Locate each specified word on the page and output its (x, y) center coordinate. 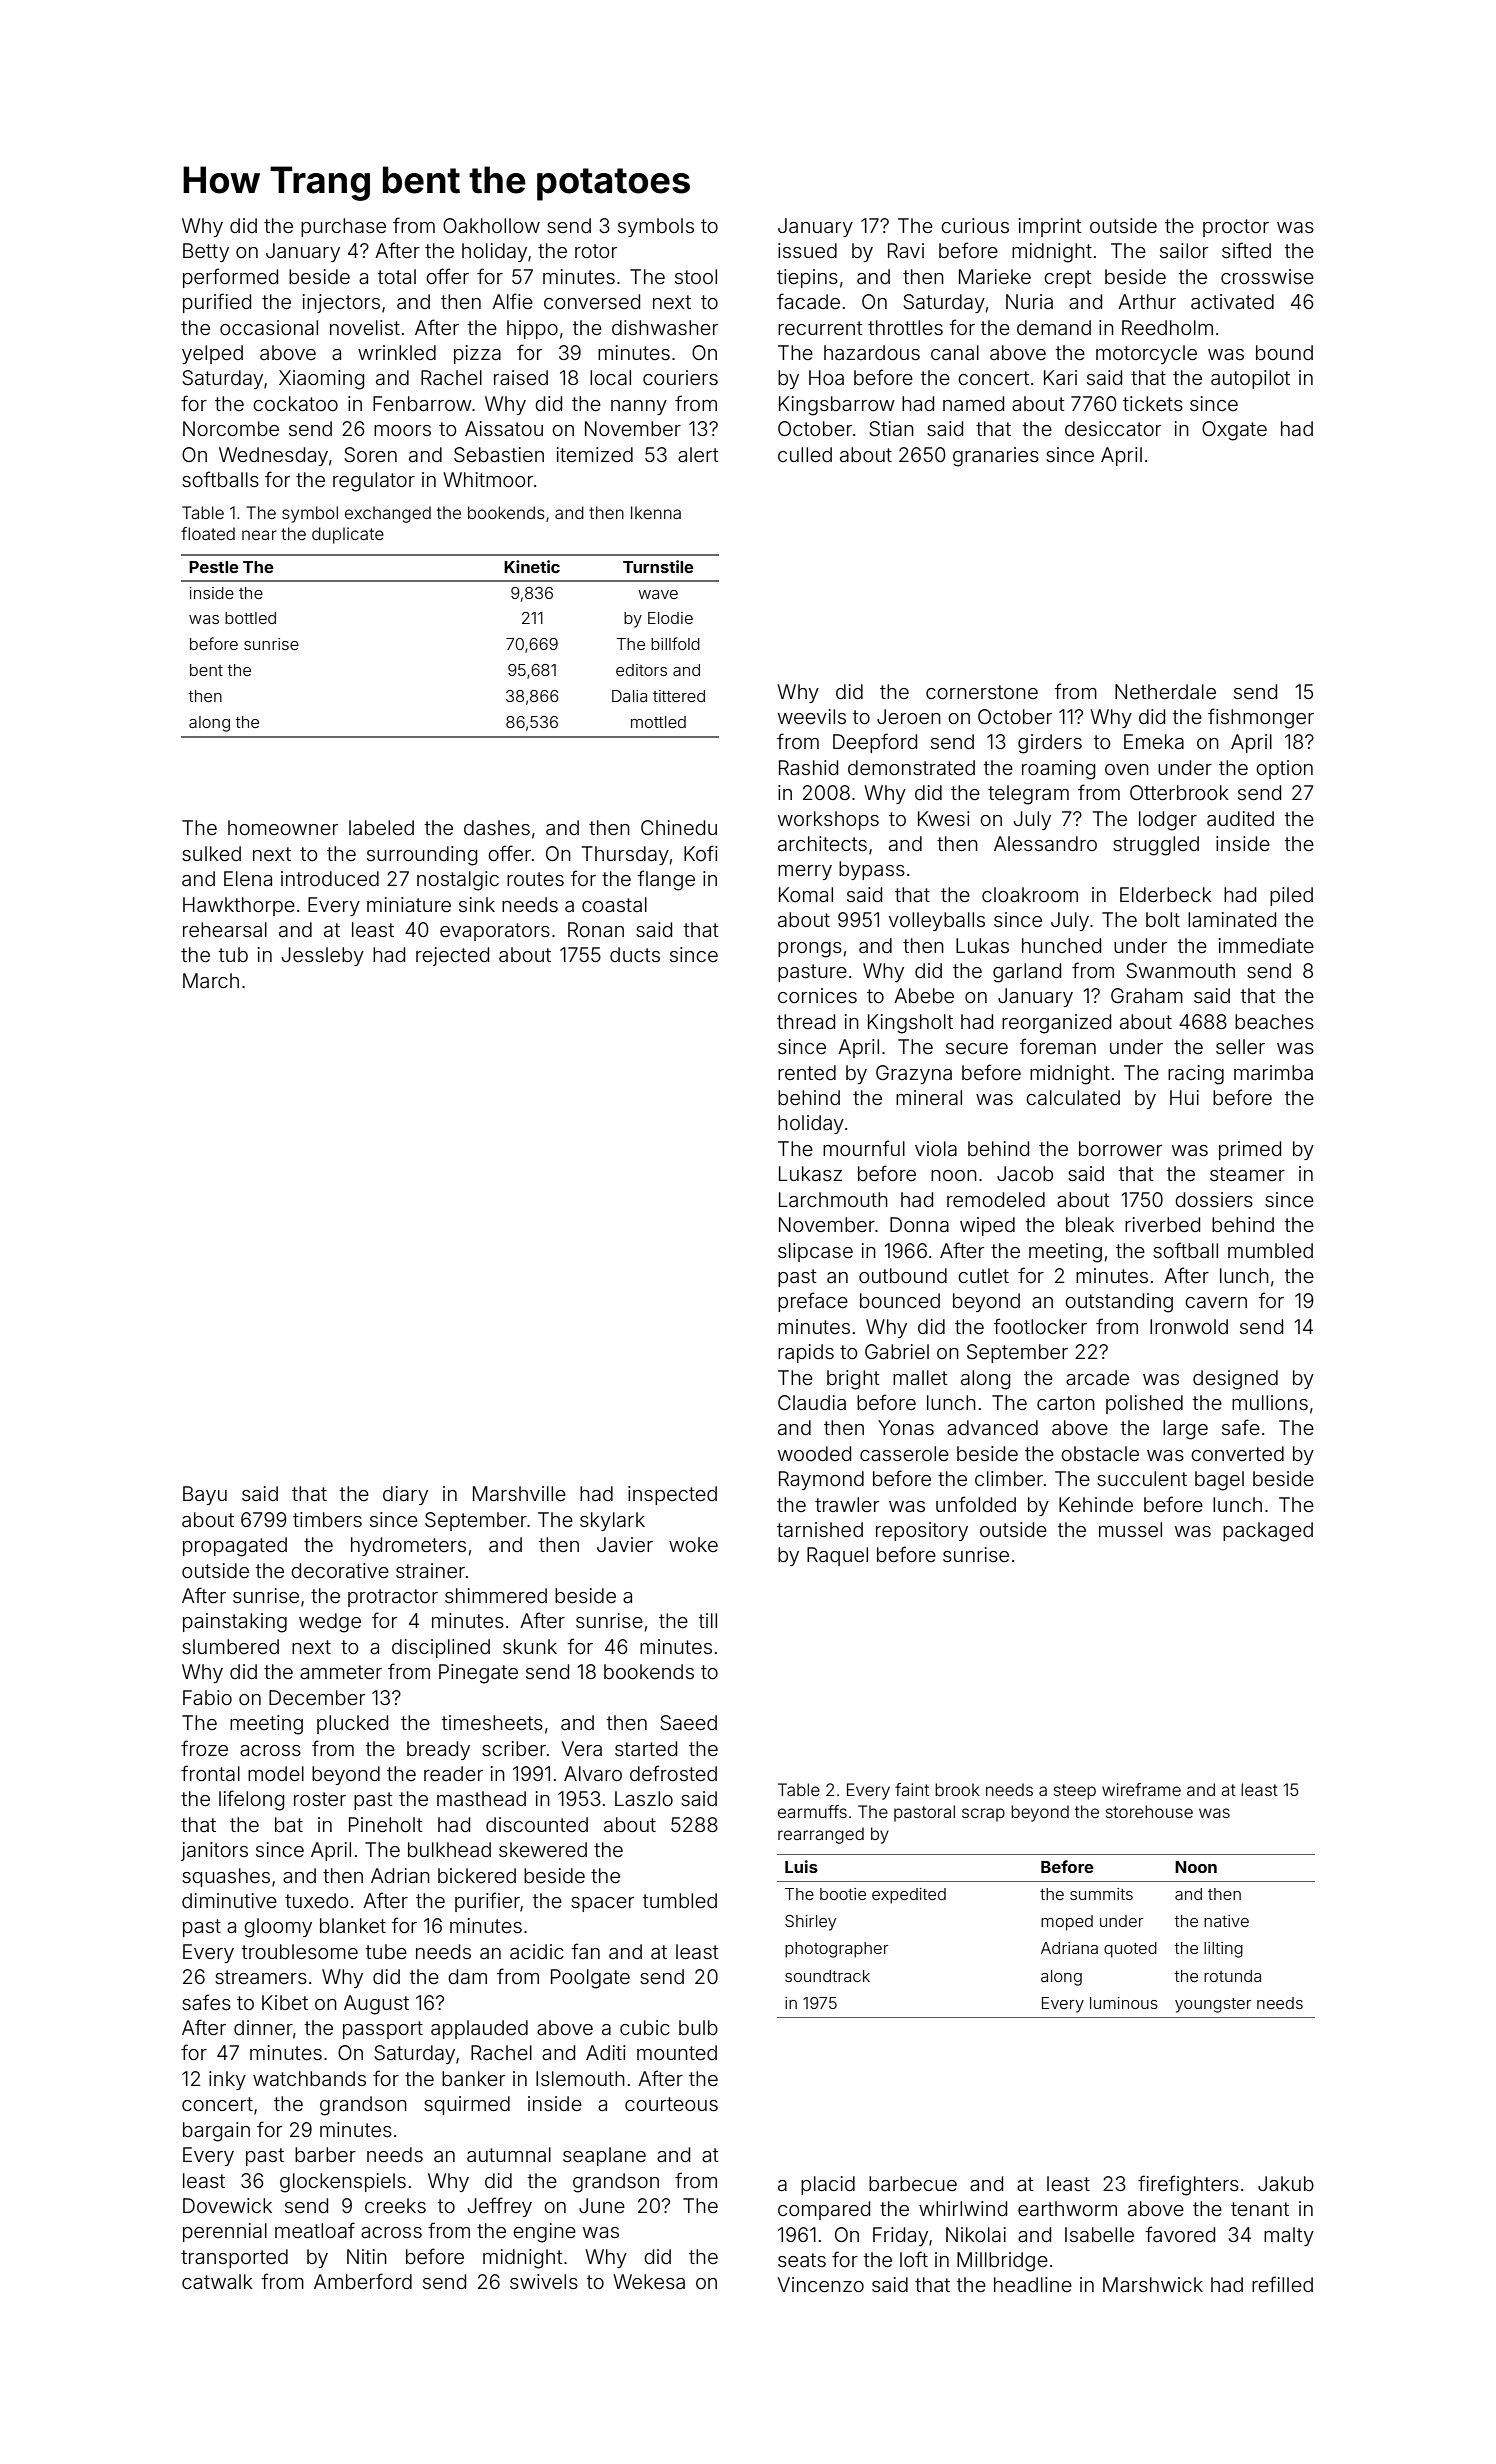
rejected (452, 956)
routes (535, 879)
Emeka (1154, 741)
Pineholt (386, 1824)
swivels (544, 2281)
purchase (343, 227)
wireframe (1141, 1789)
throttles (905, 327)
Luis (801, 1866)
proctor (1236, 228)
